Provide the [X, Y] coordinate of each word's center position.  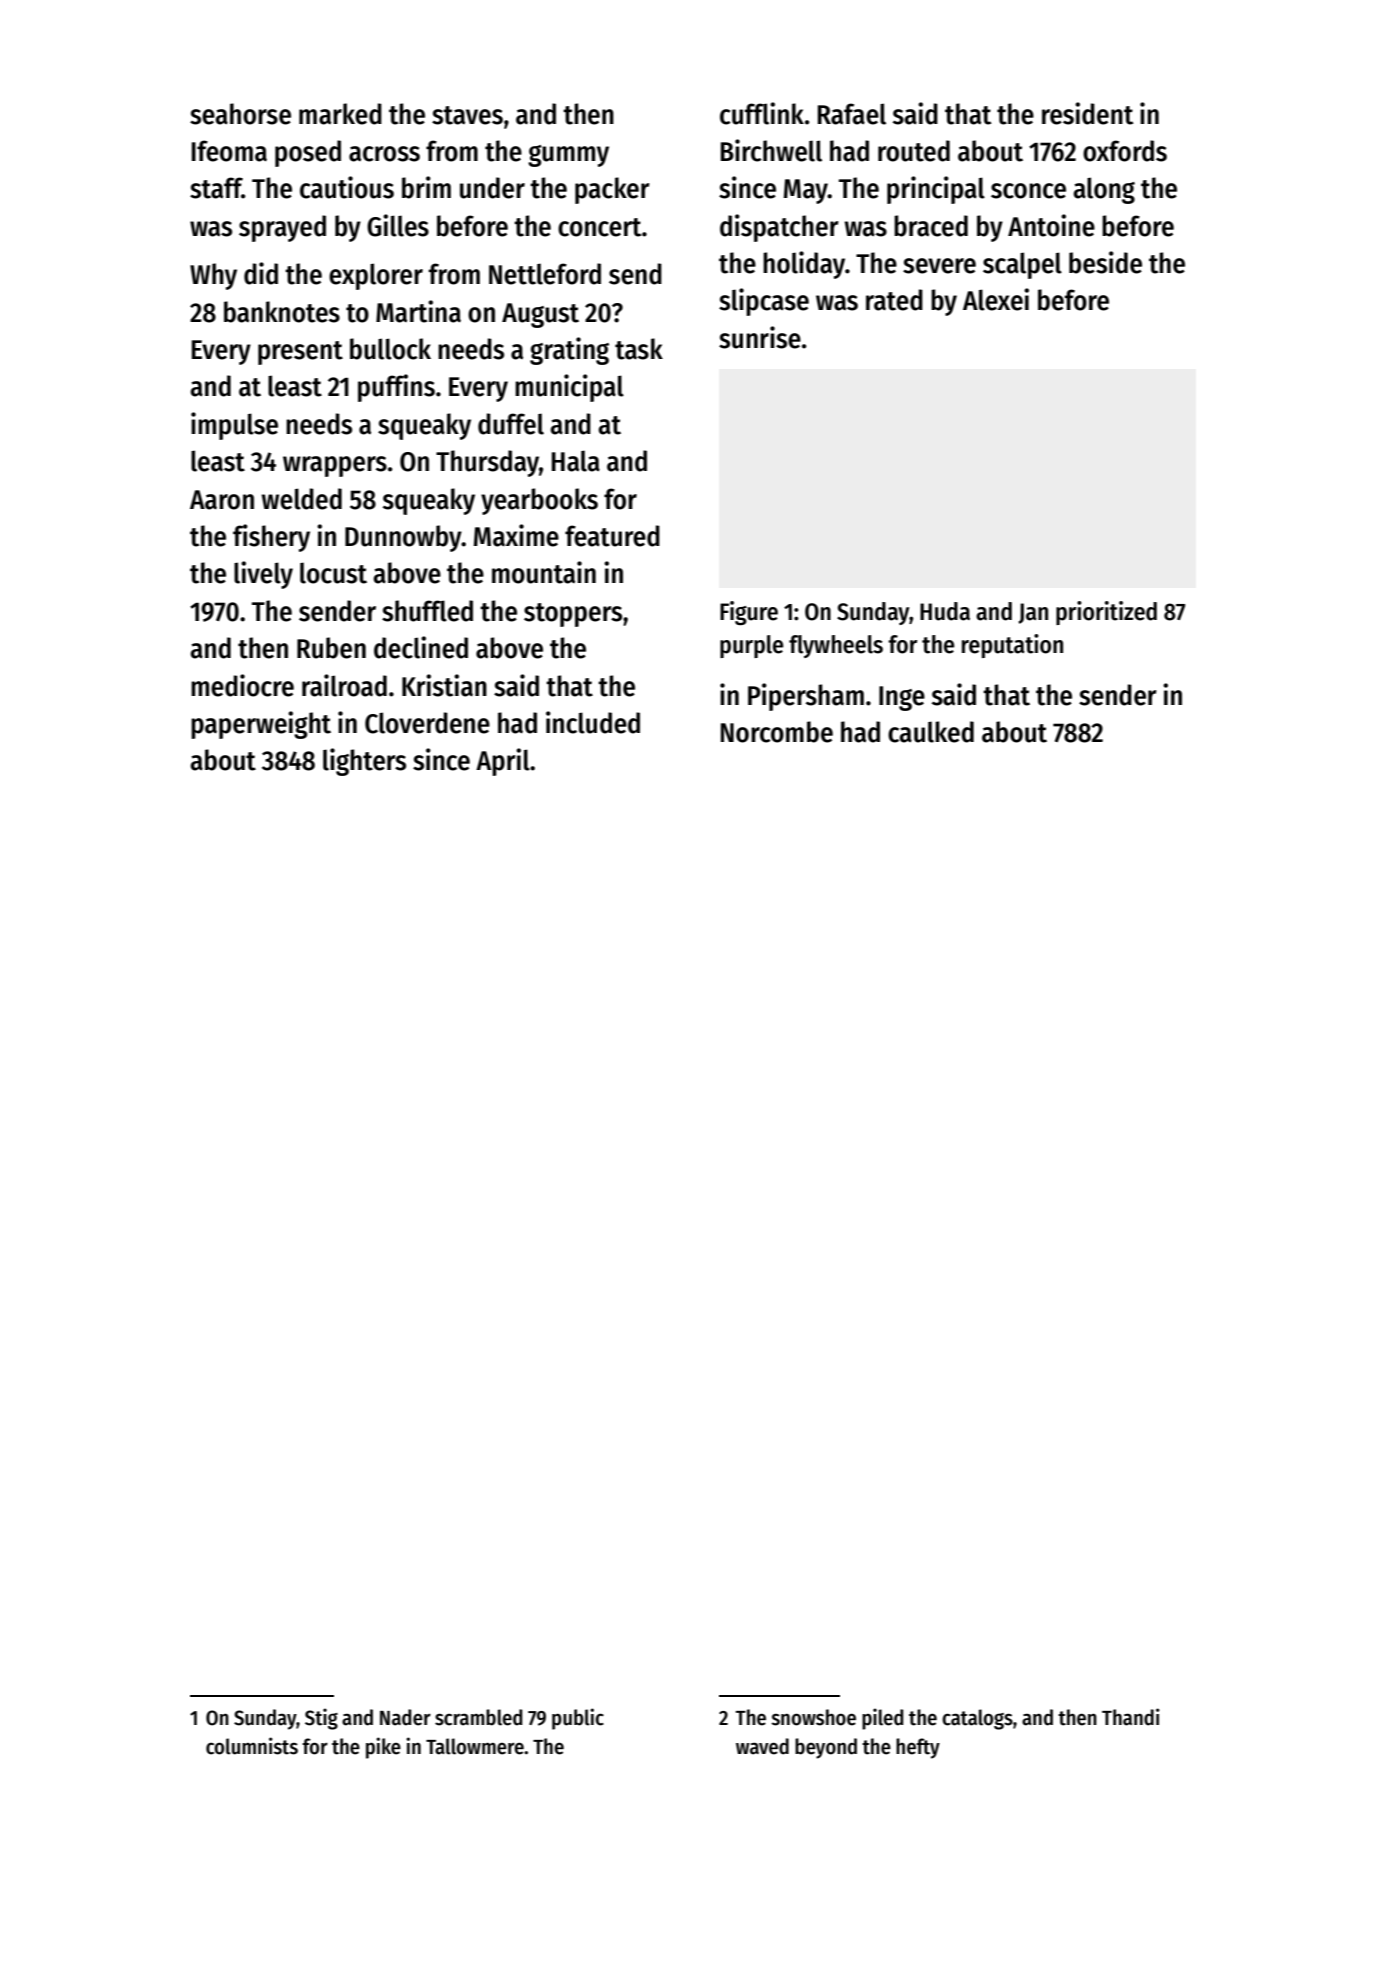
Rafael [852, 114]
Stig [321, 1719]
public [578, 1719]
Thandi [1131, 1717]
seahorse [240, 114]
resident [1087, 113]
